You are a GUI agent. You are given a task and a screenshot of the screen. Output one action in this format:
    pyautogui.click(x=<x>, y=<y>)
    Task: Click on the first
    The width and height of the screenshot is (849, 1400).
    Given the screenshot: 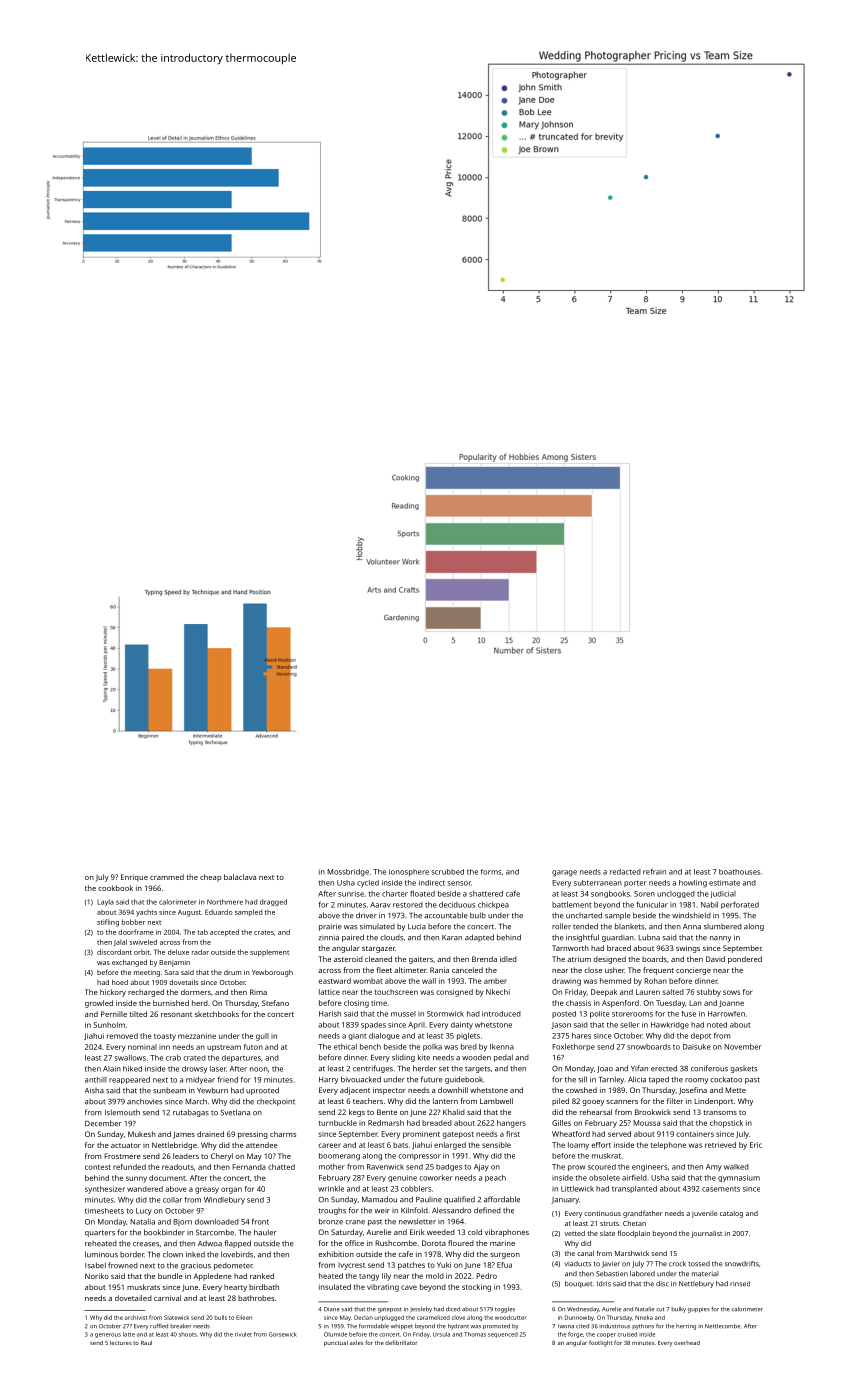 What is the action you would take?
    pyautogui.click(x=513, y=1134)
